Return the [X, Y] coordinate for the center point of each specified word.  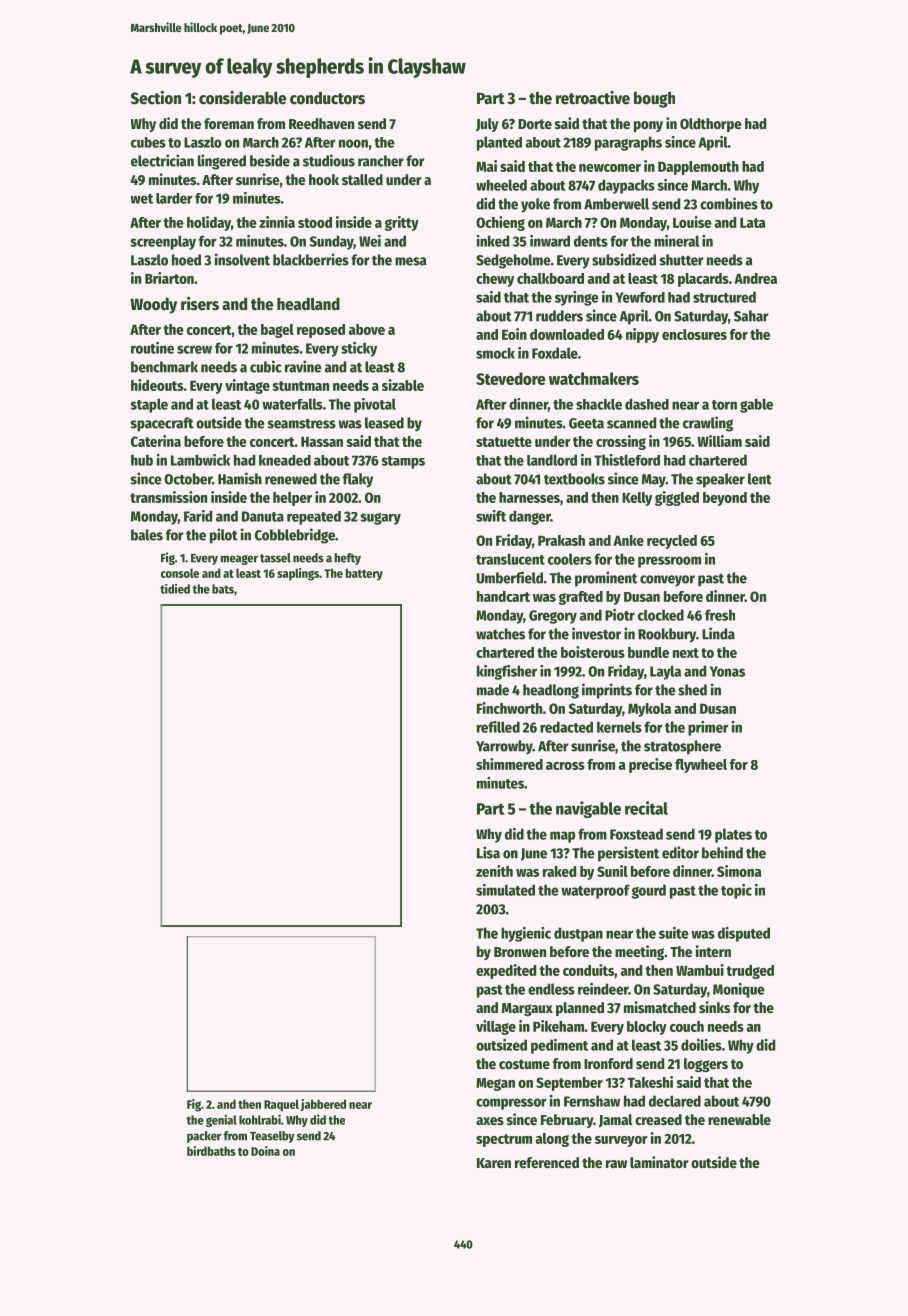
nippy [642, 335]
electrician [162, 160]
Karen [494, 1163]
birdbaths [211, 1151]
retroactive [593, 98]
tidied [175, 589]
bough [654, 99]
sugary [380, 519]
